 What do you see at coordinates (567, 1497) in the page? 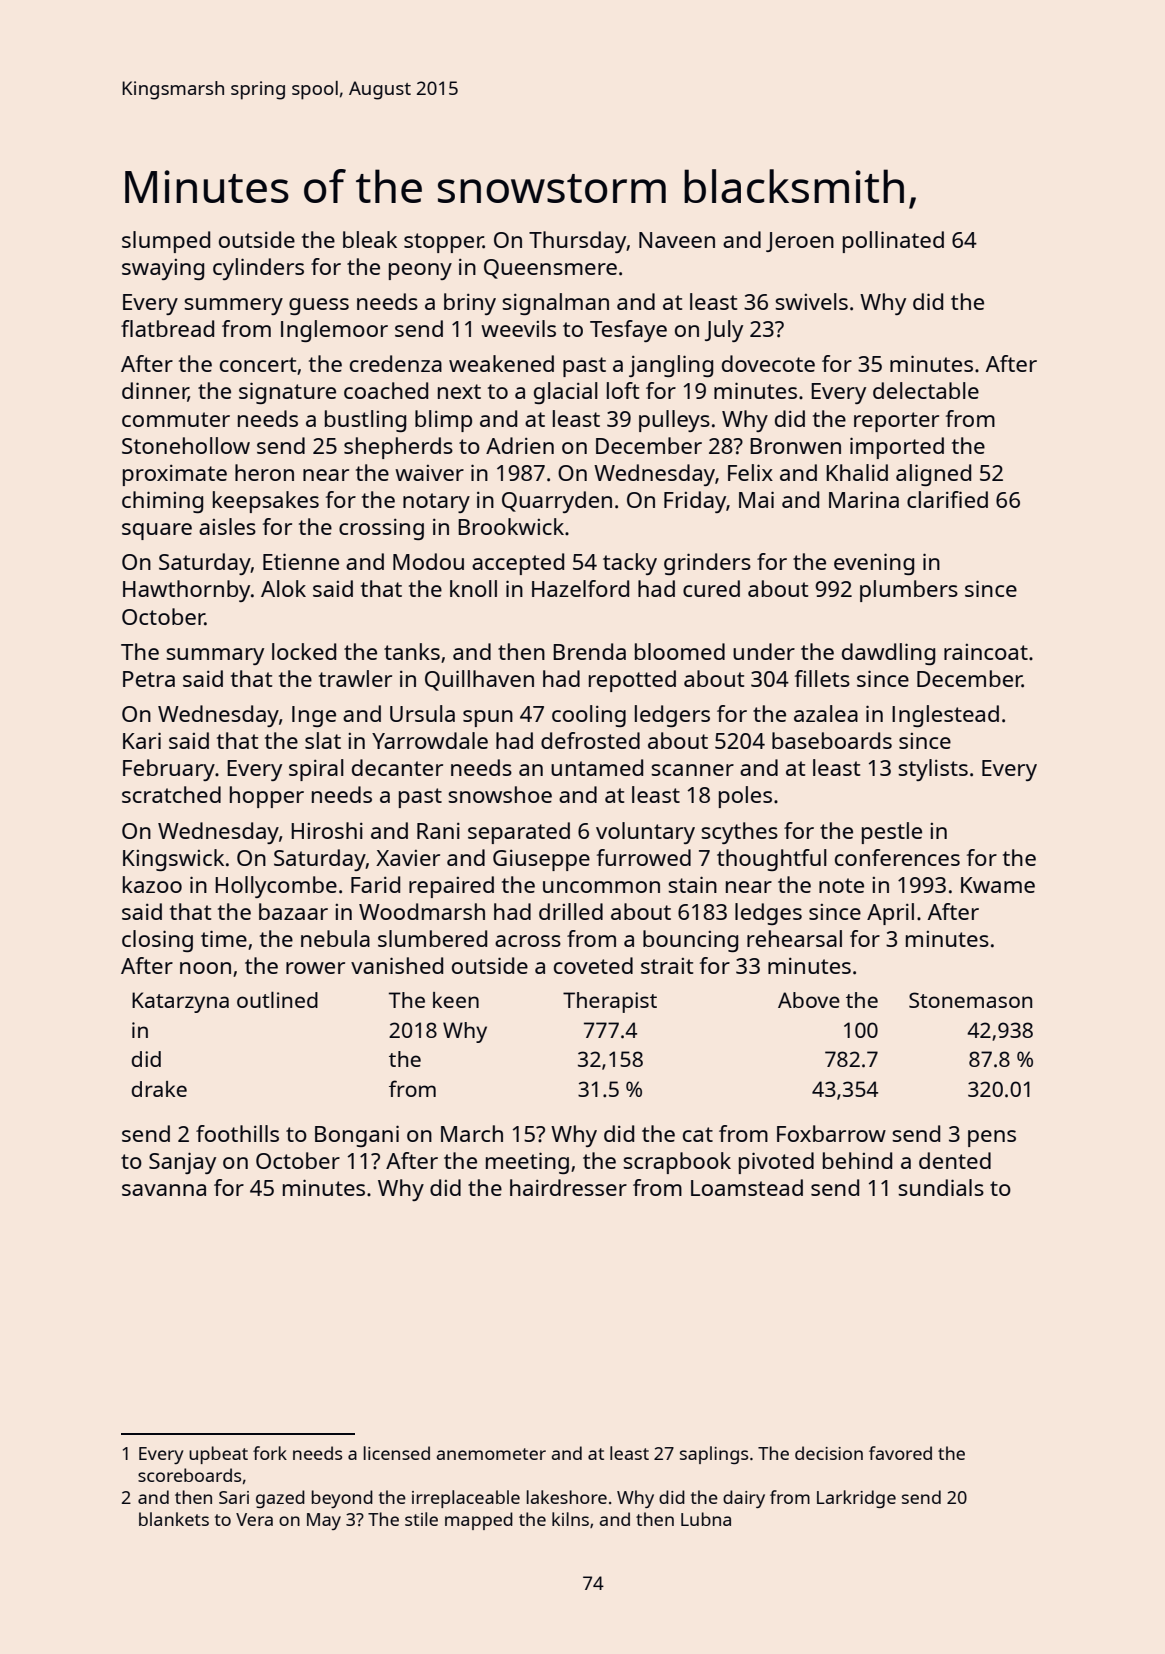
I see `lakeshore` at bounding box center [567, 1497].
